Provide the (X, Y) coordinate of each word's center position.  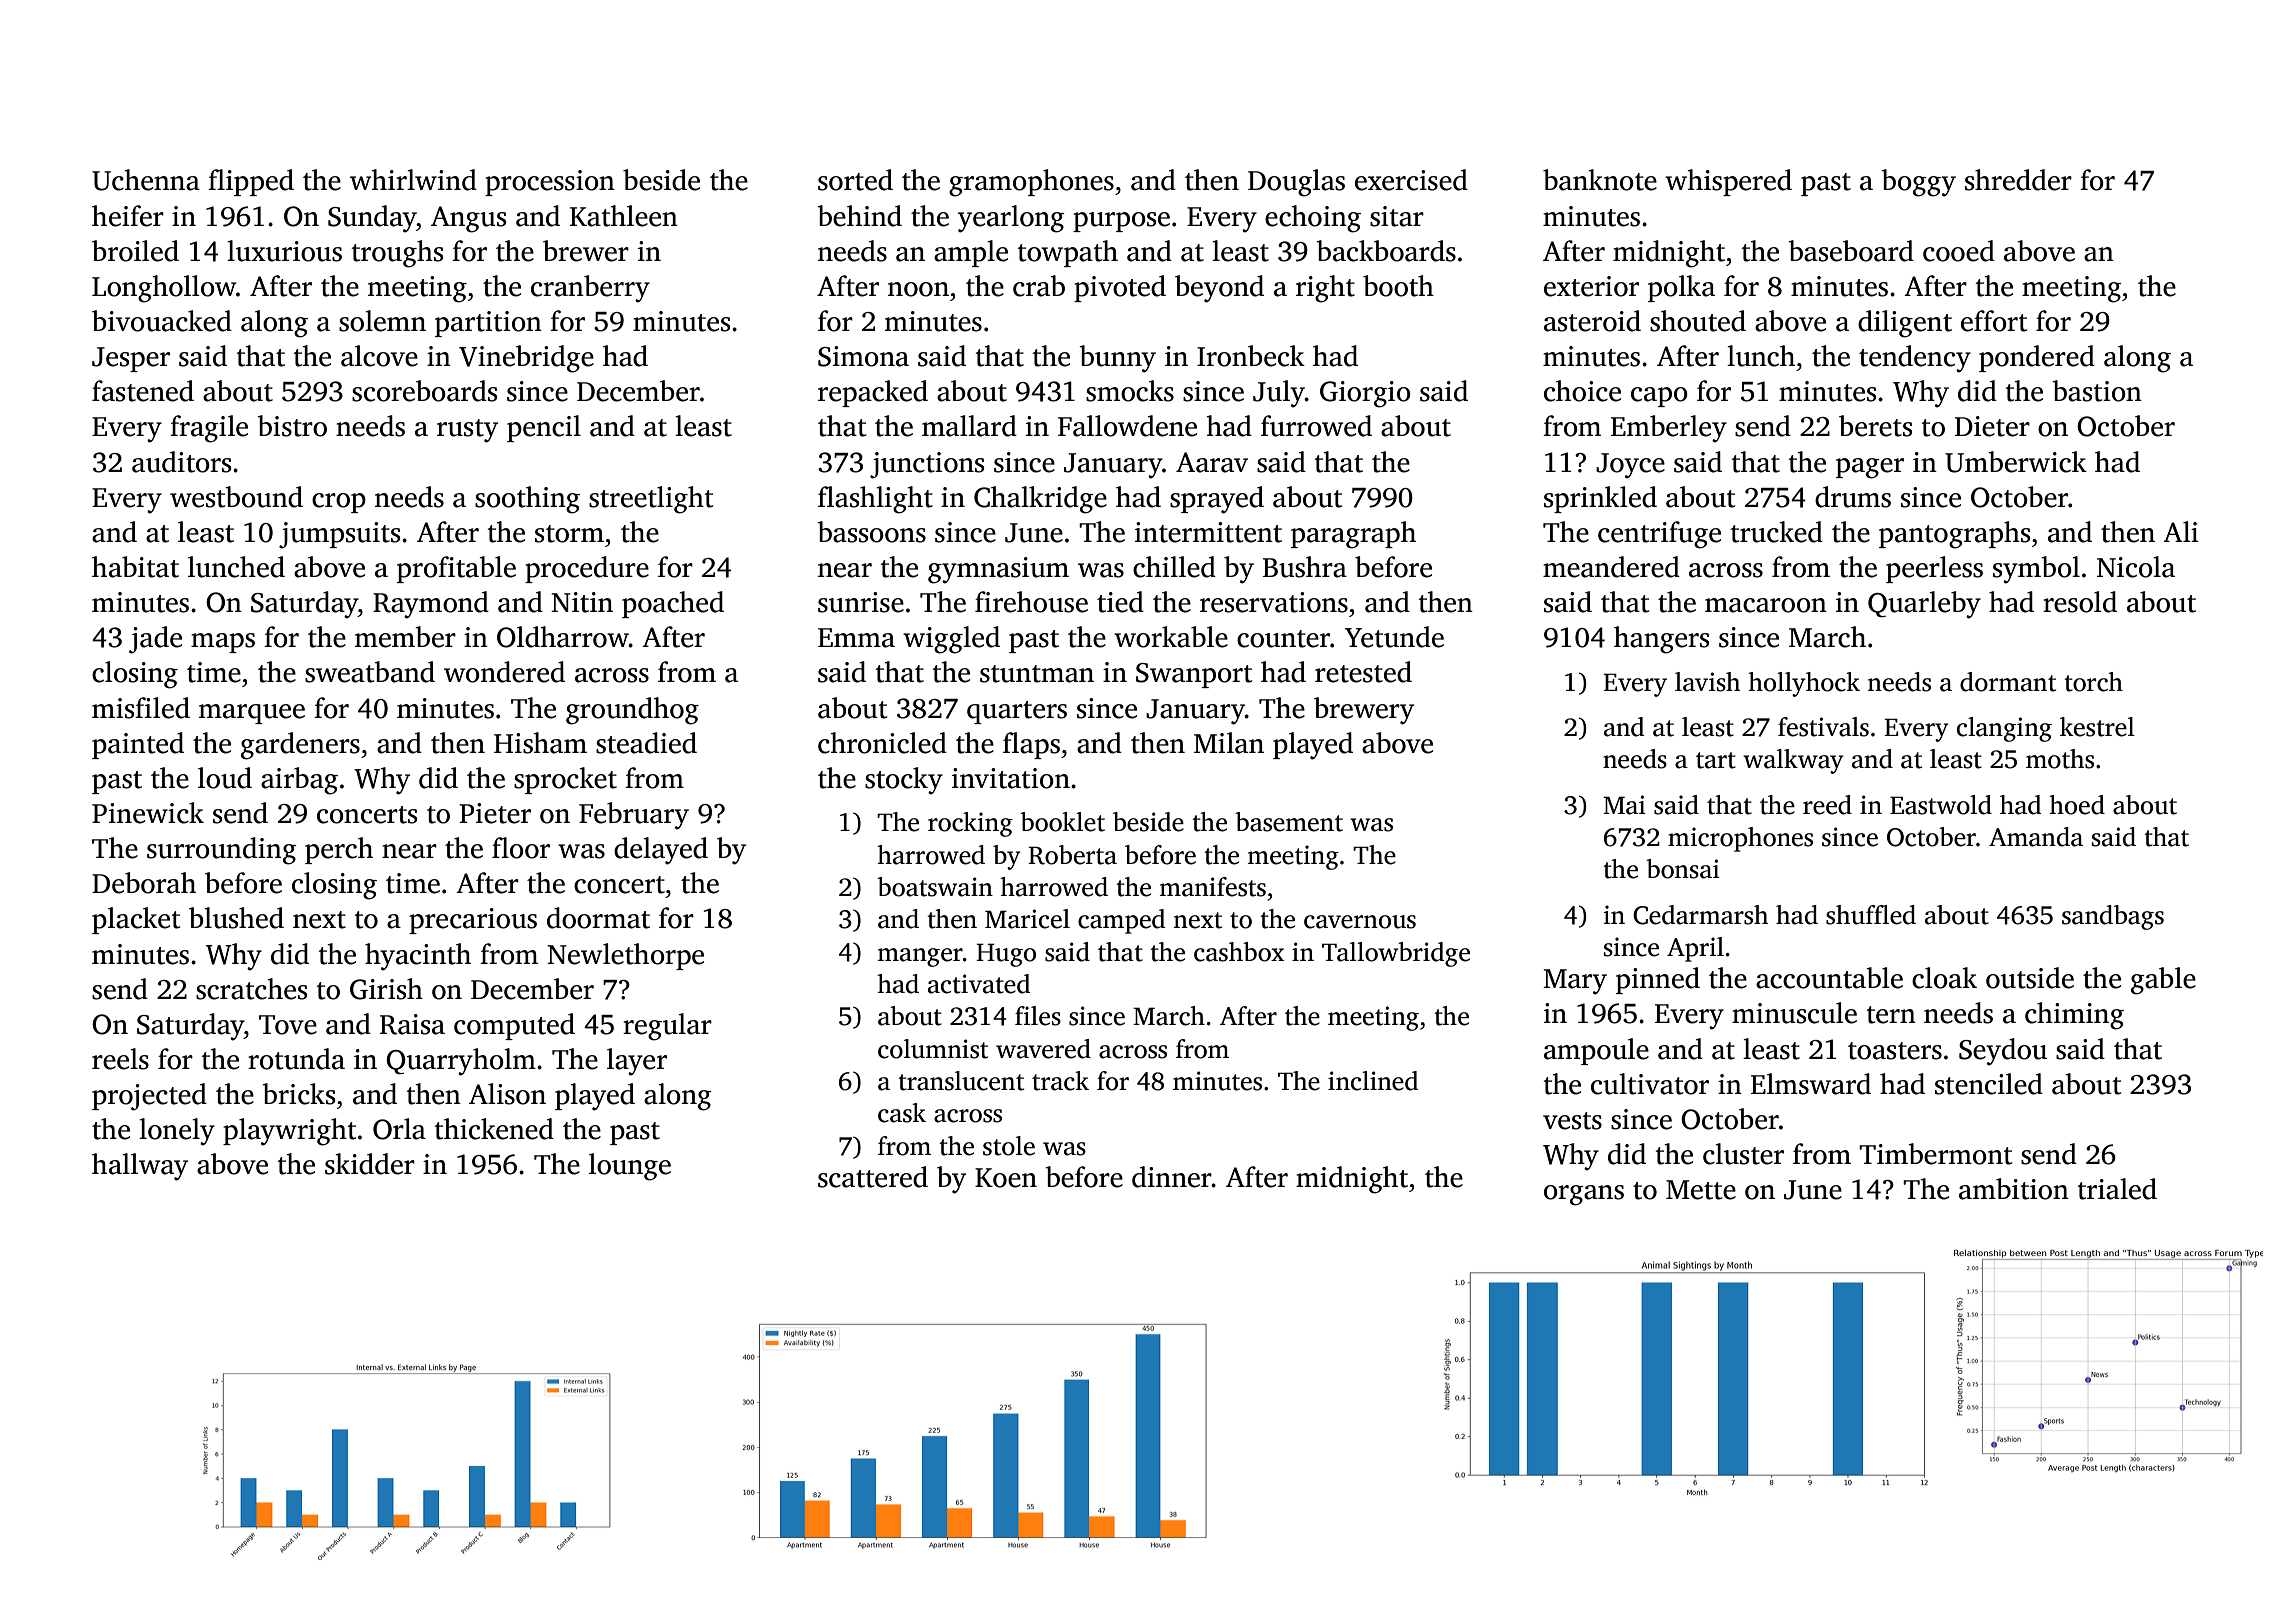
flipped (251, 182)
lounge (630, 1167)
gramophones (1031, 183)
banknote (1600, 180)
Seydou (2003, 1052)
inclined (1373, 1081)
